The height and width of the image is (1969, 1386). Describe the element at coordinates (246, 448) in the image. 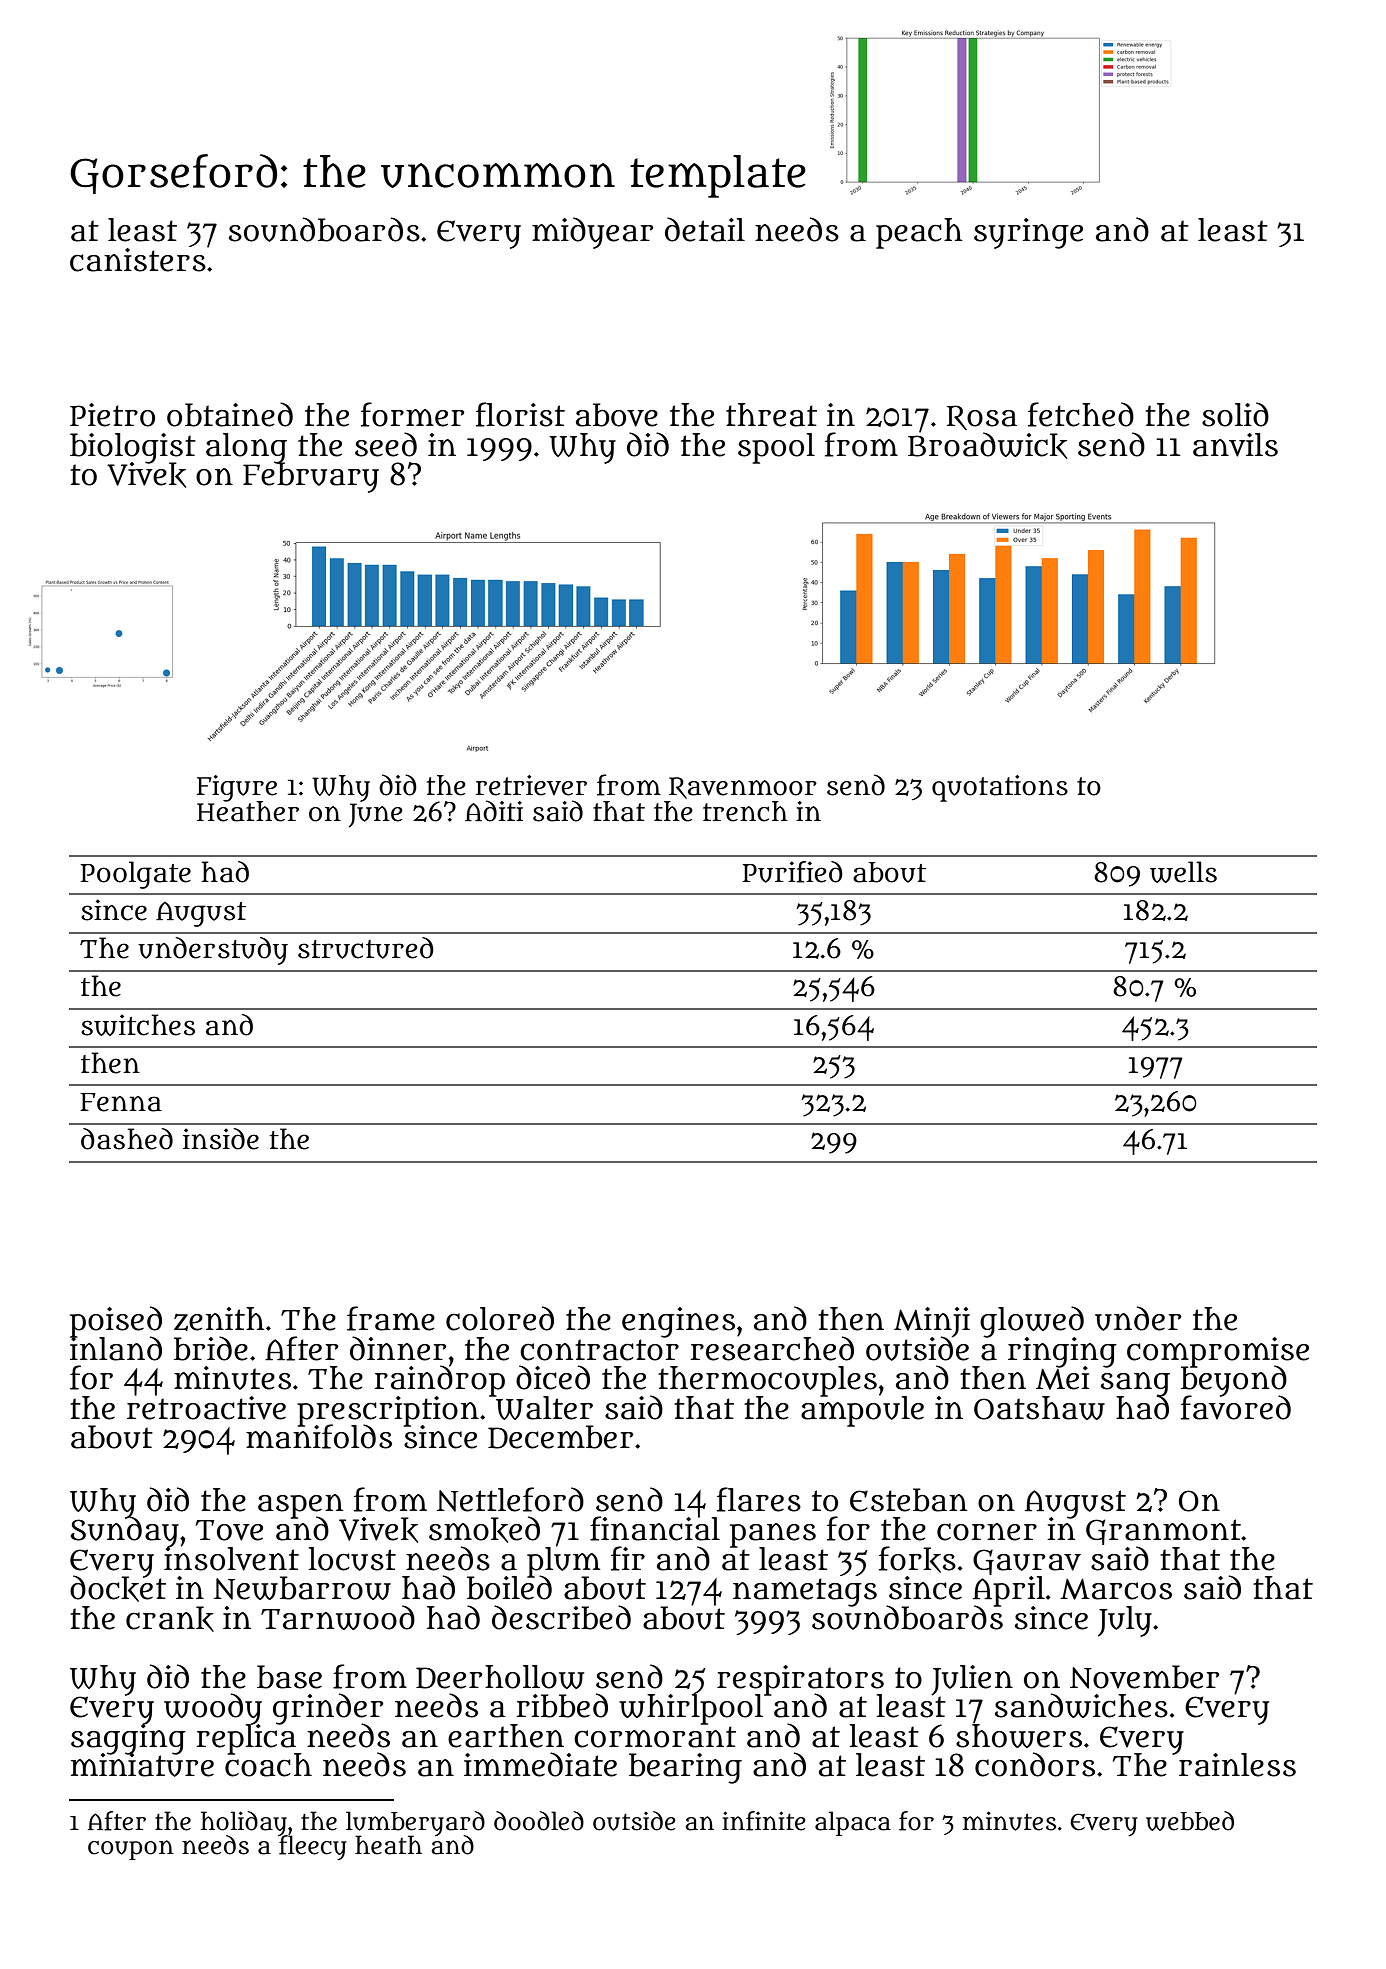

I see `along` at that location.
